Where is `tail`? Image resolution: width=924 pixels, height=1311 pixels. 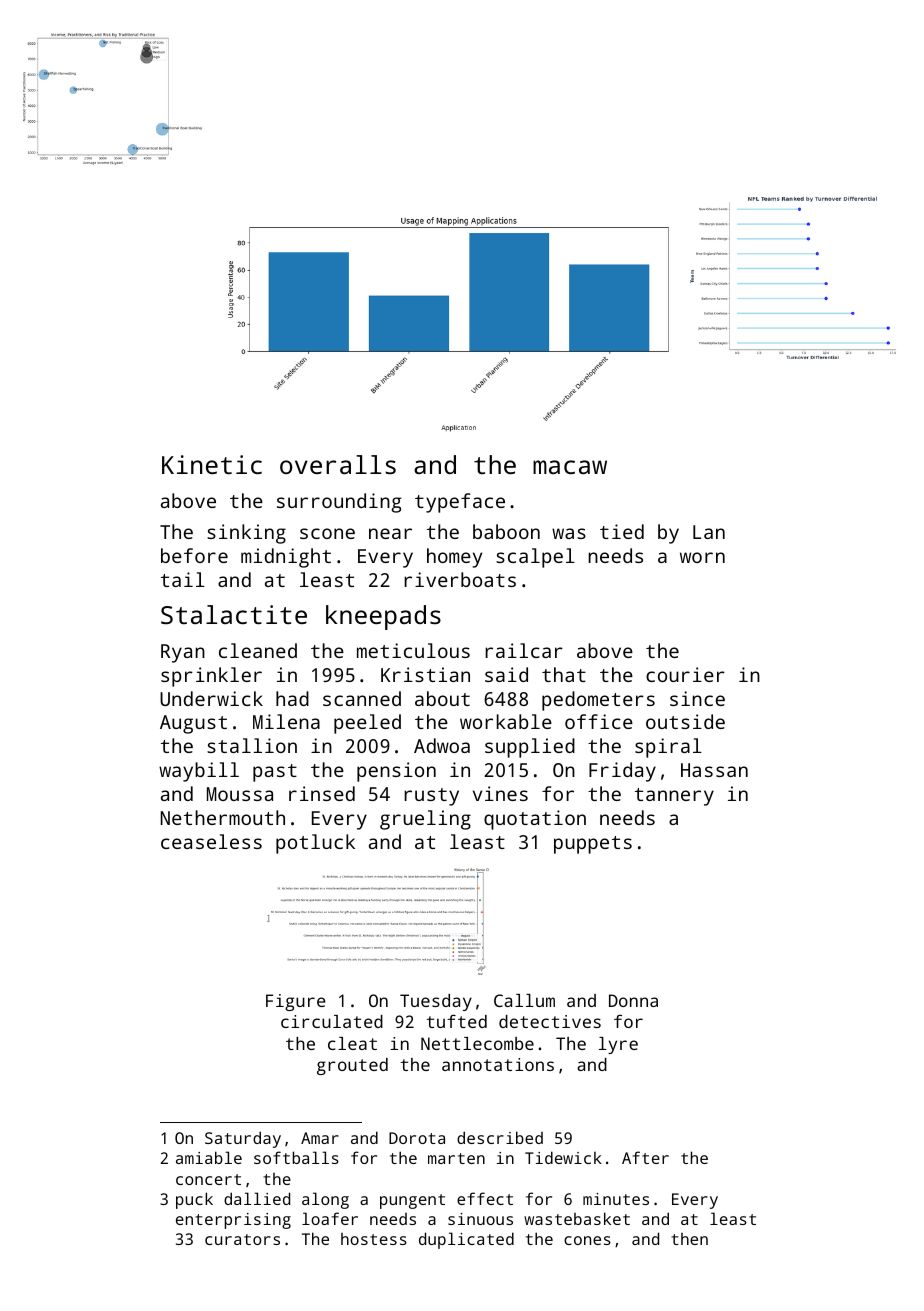 tail is located at coordinates (183, 579).
